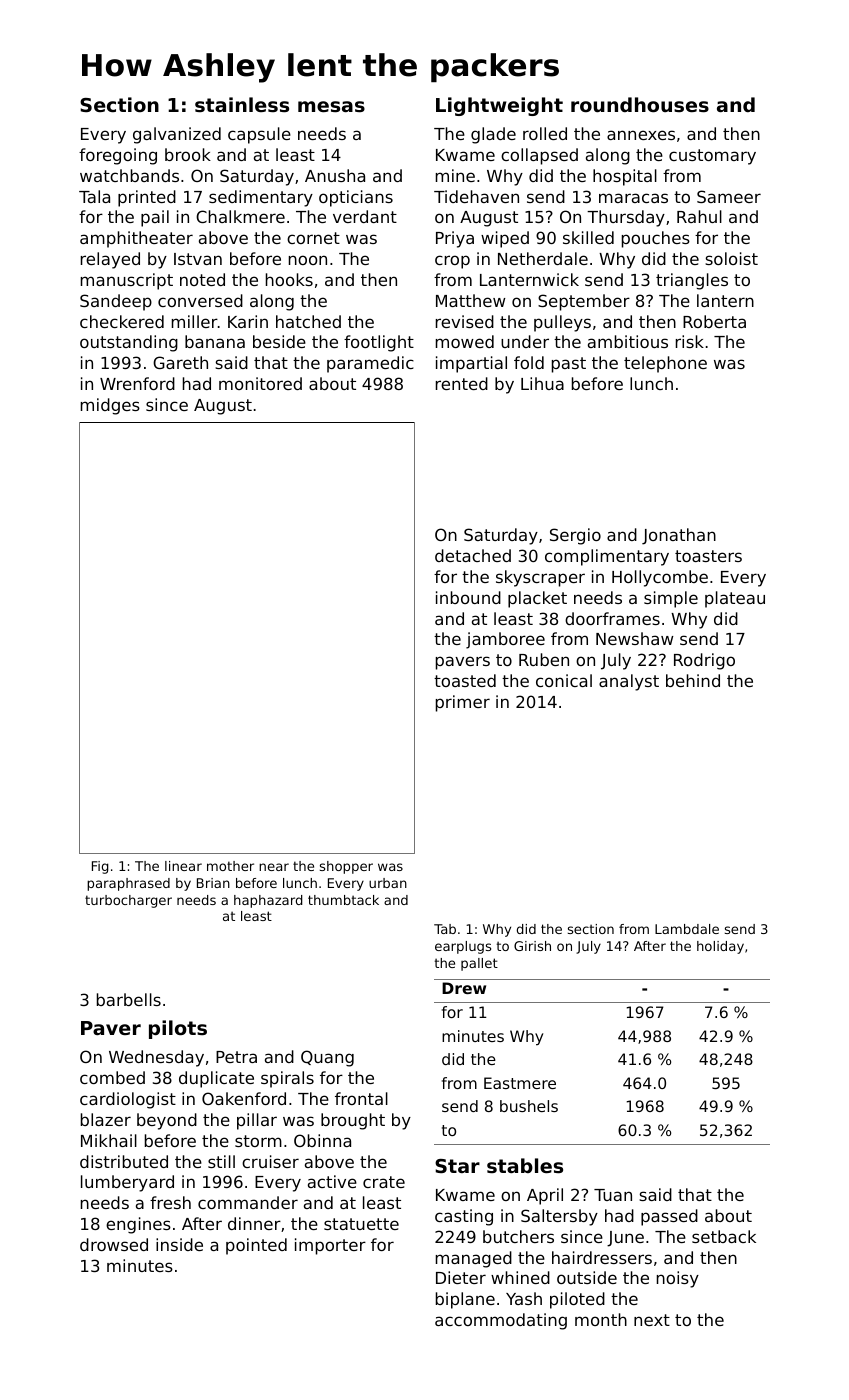 The width and height of the screenshot is (849, 1400). What do you see at coordinates (473, 555) in the screenshot?
I see `detached` at bounding box center [473, 555].
